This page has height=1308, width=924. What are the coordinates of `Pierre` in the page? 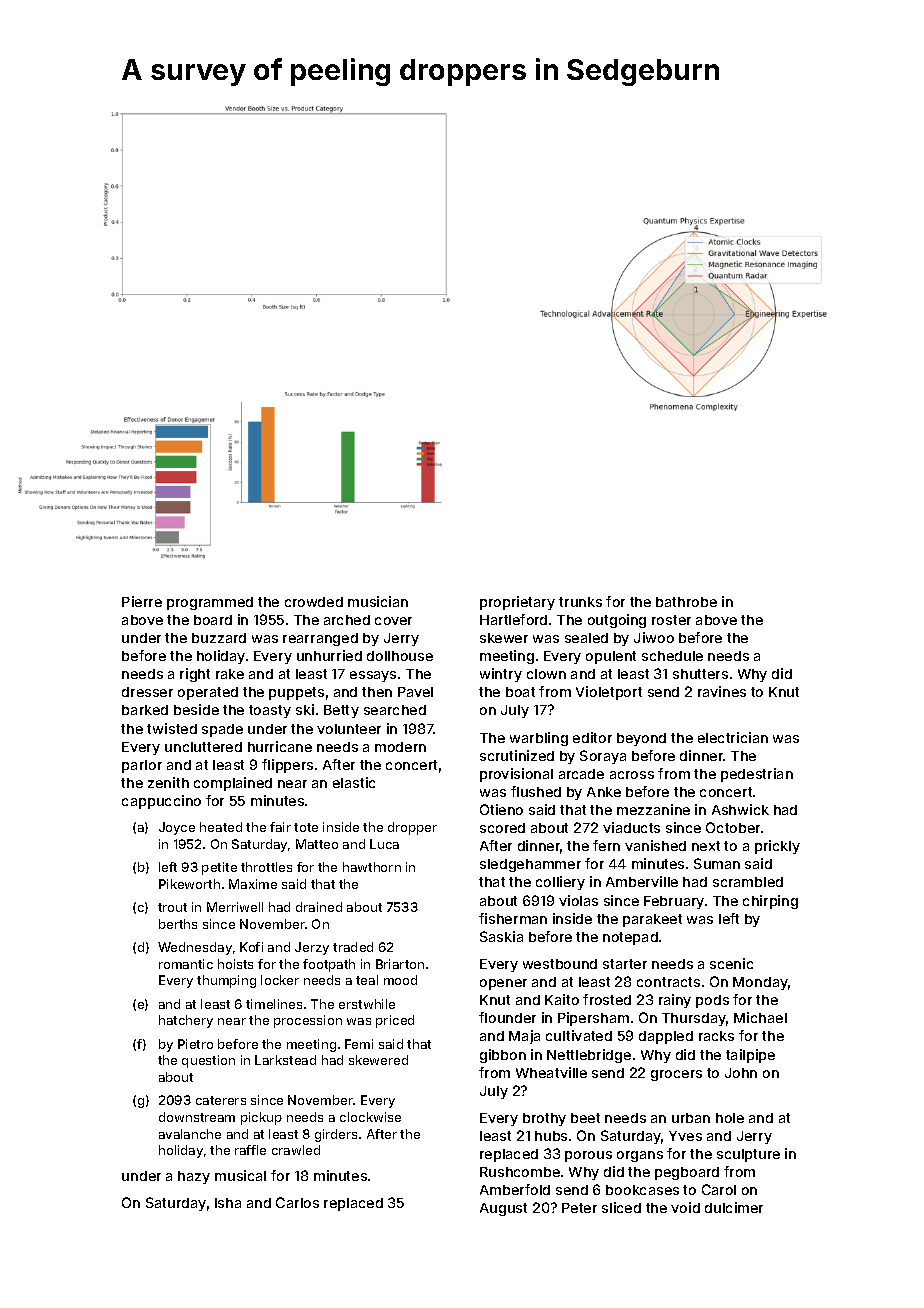 It's located at (142, 601).
